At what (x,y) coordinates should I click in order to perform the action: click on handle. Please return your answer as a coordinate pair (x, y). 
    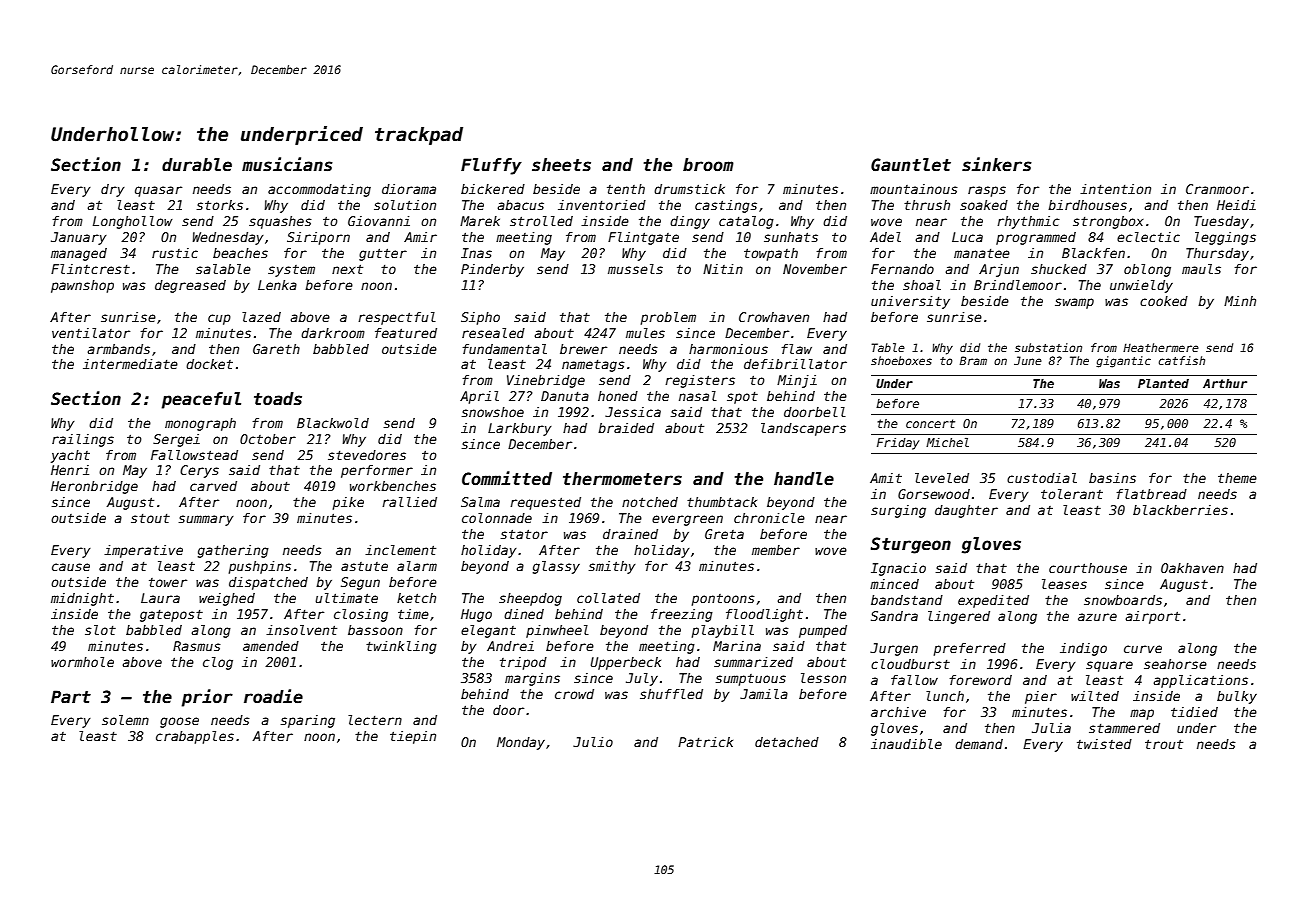
    Looking at the image, I should click on (804, 479).
